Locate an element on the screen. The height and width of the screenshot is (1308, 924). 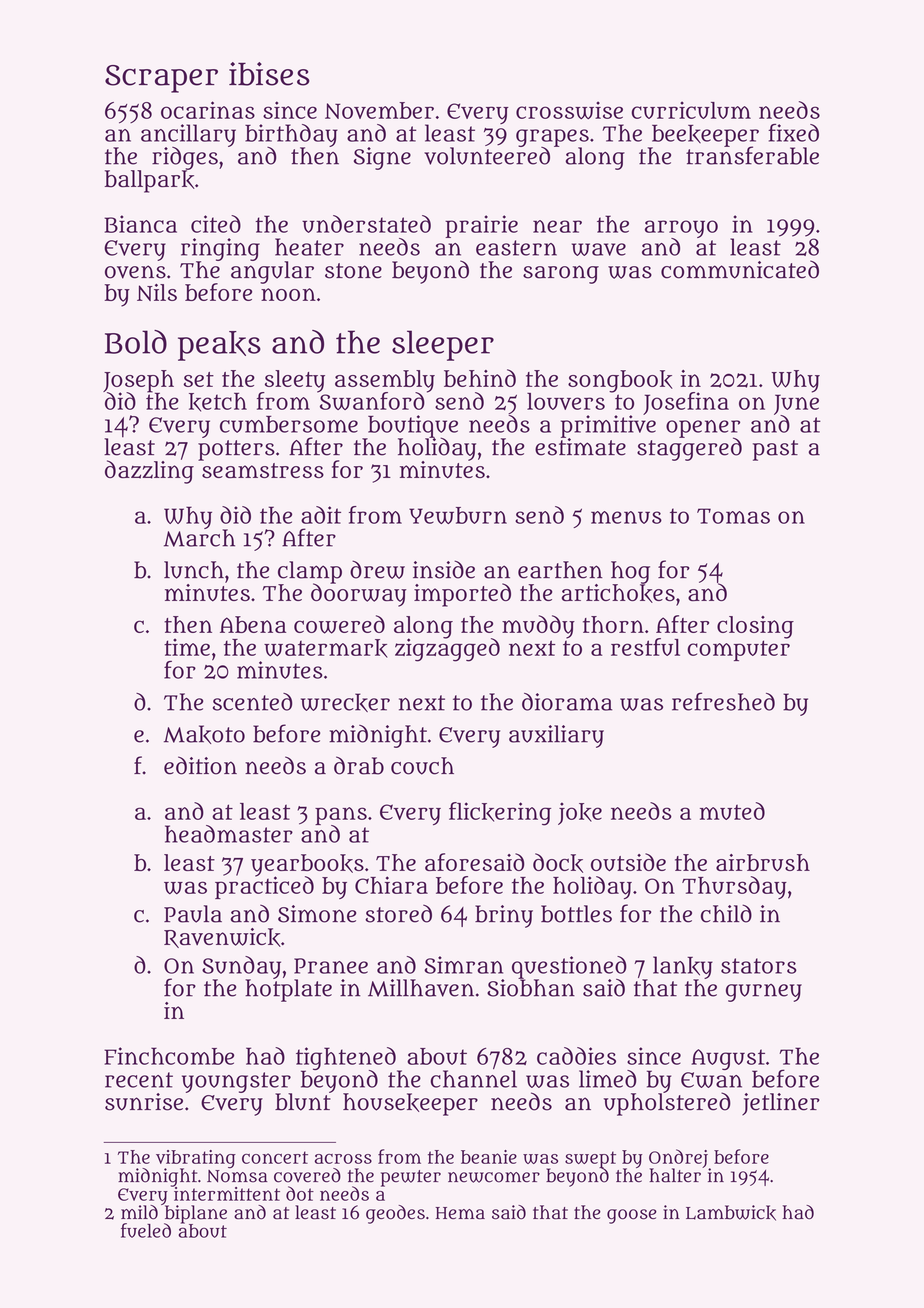
Scraper is located at coordinates (161, 79).
